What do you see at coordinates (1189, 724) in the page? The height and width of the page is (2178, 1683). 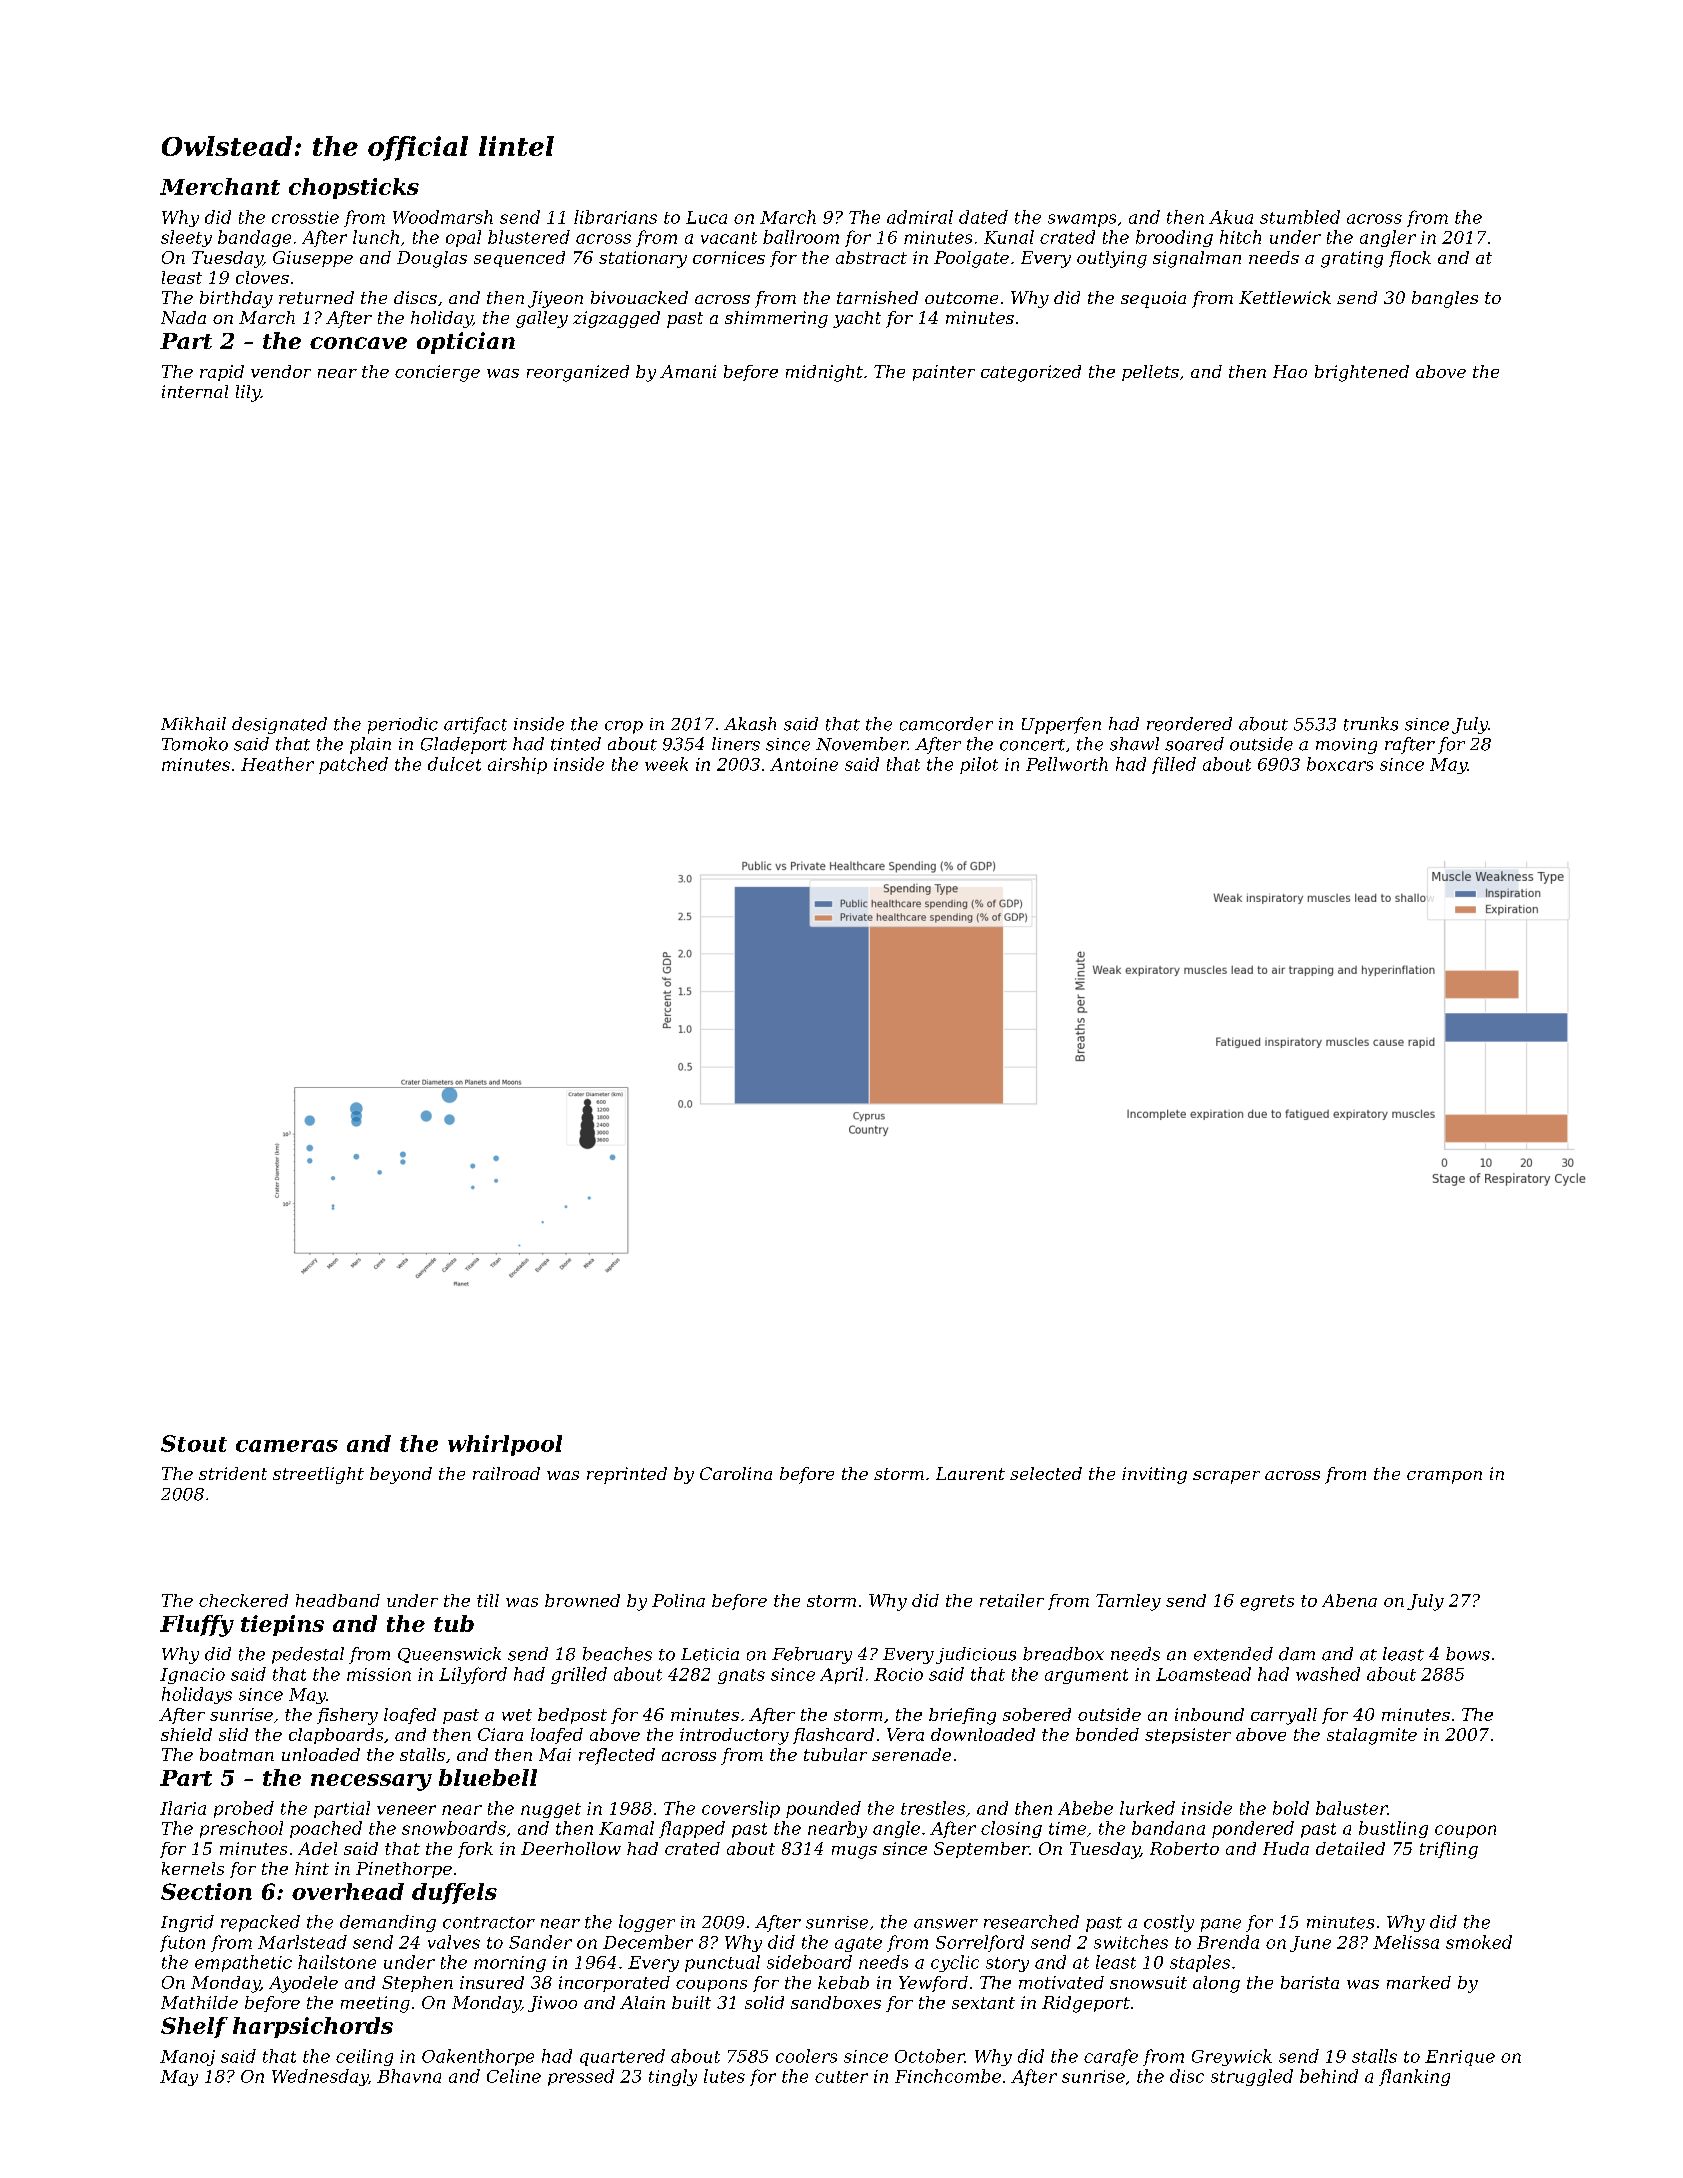 I see `reordered` at bounding box center [1189, 724].
